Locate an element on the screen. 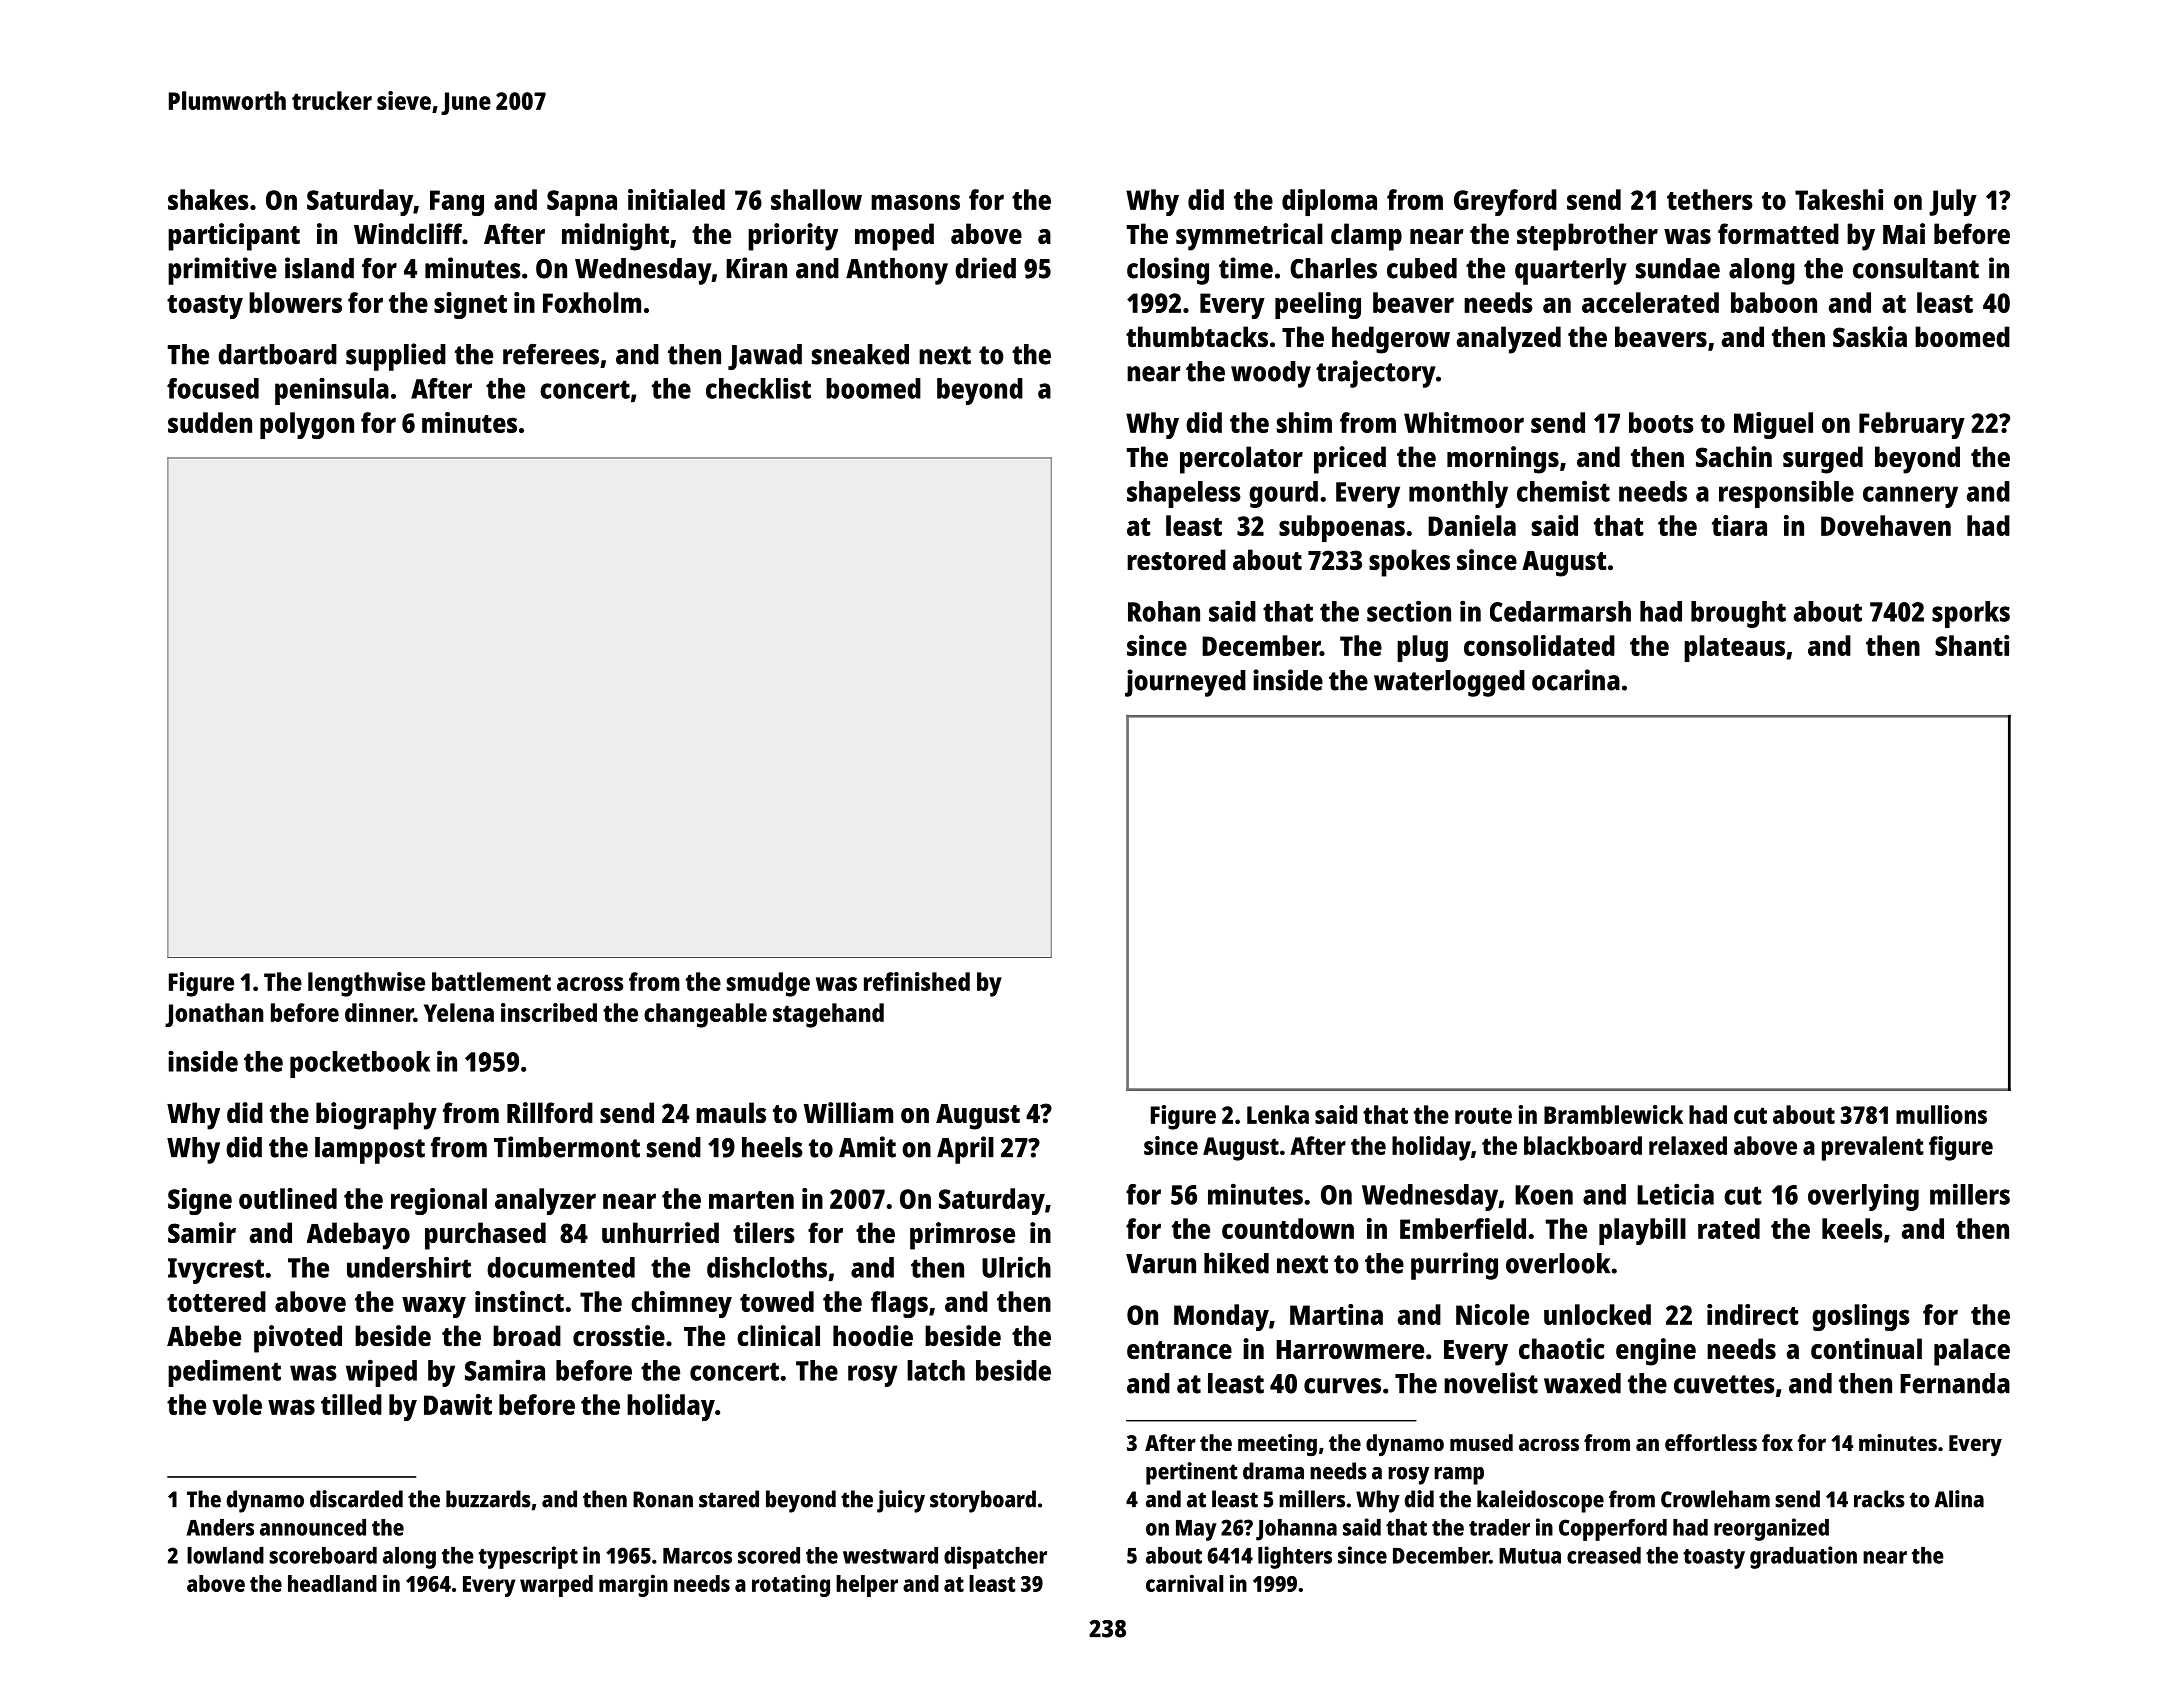 The image size is (2178, 1683). cannery is located at coordinates (1910, 497).
